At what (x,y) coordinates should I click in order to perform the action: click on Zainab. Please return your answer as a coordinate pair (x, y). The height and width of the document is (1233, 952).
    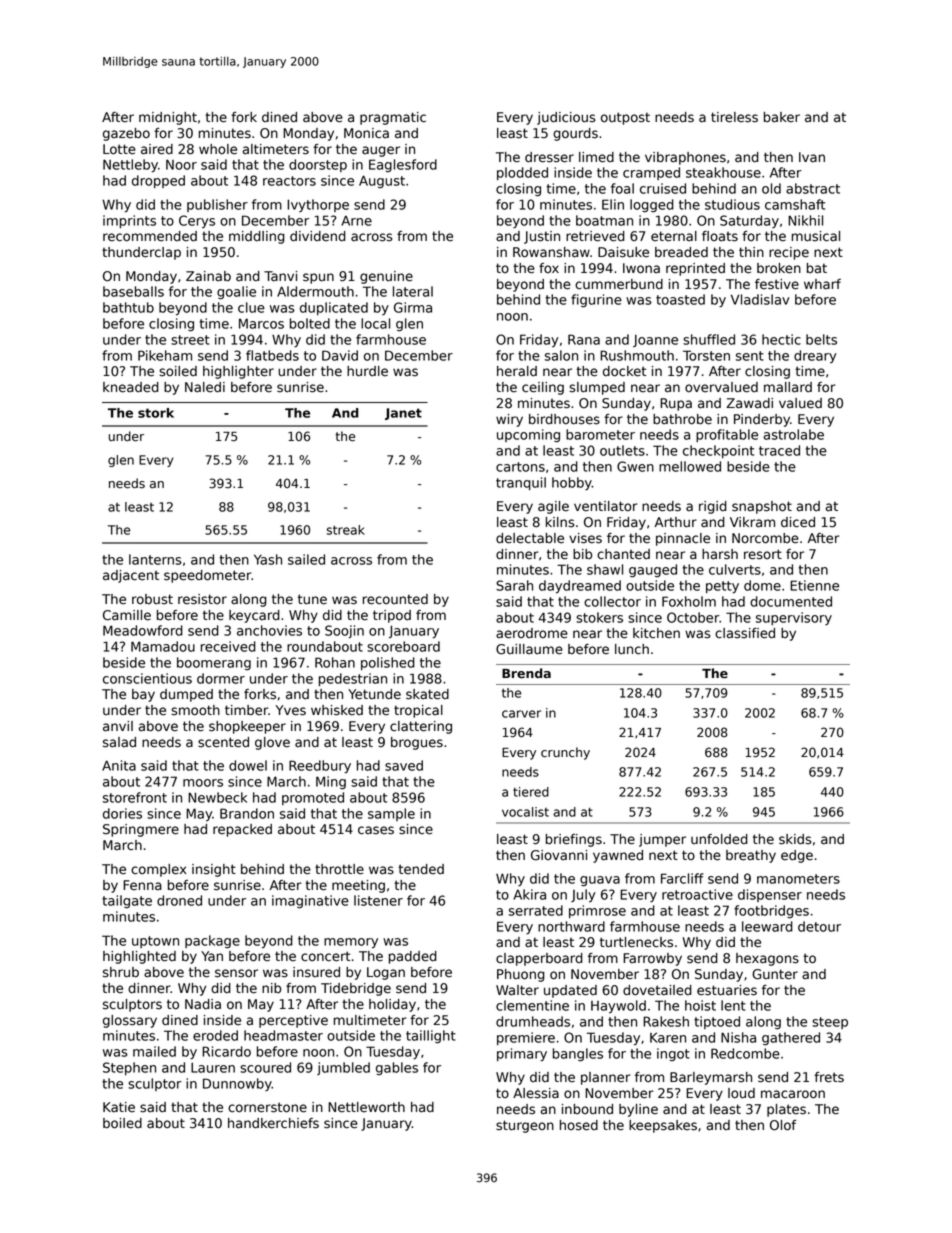
    Looking at the image, I should click on (208, 276).
